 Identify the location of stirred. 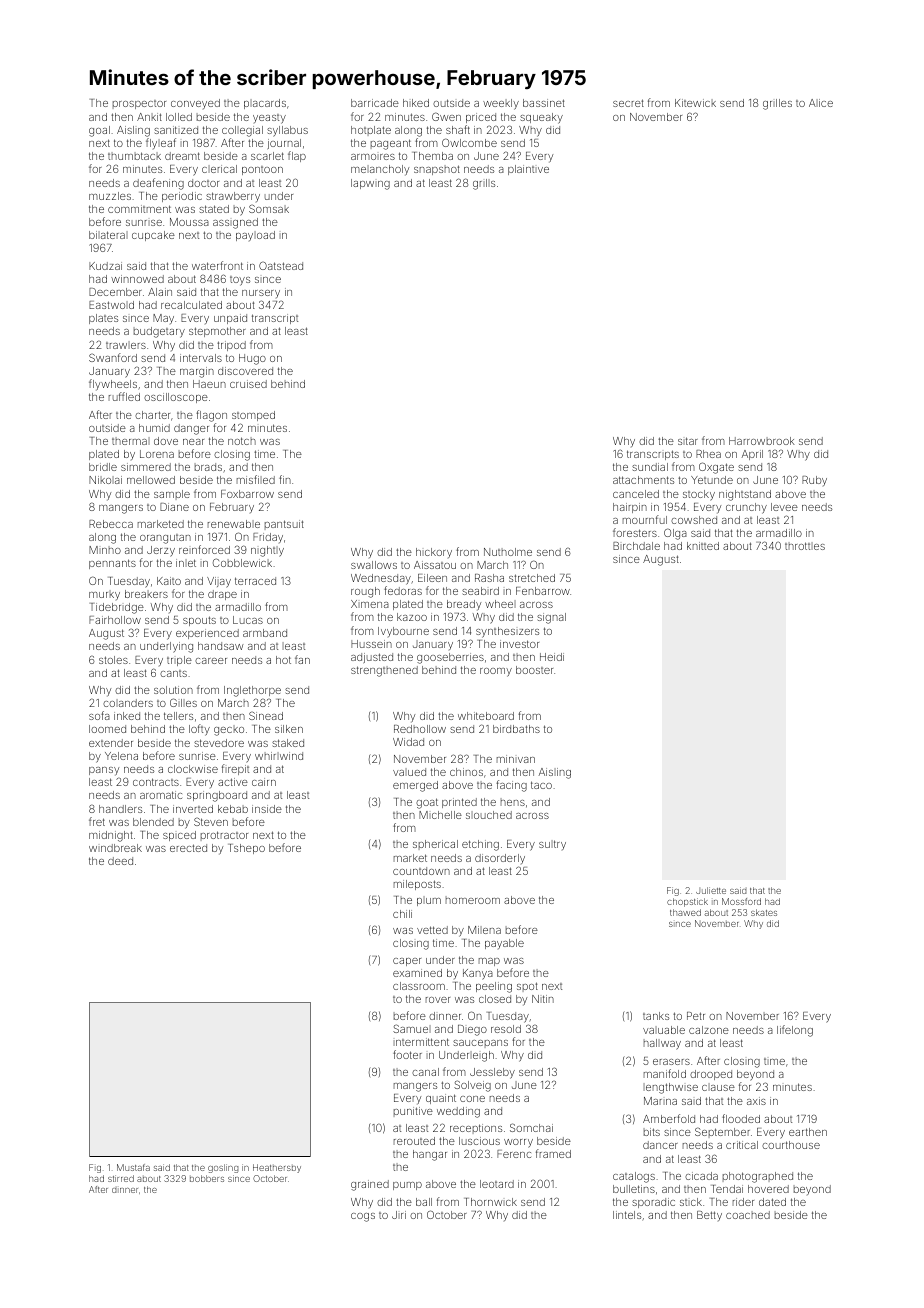
(121, 1178).
